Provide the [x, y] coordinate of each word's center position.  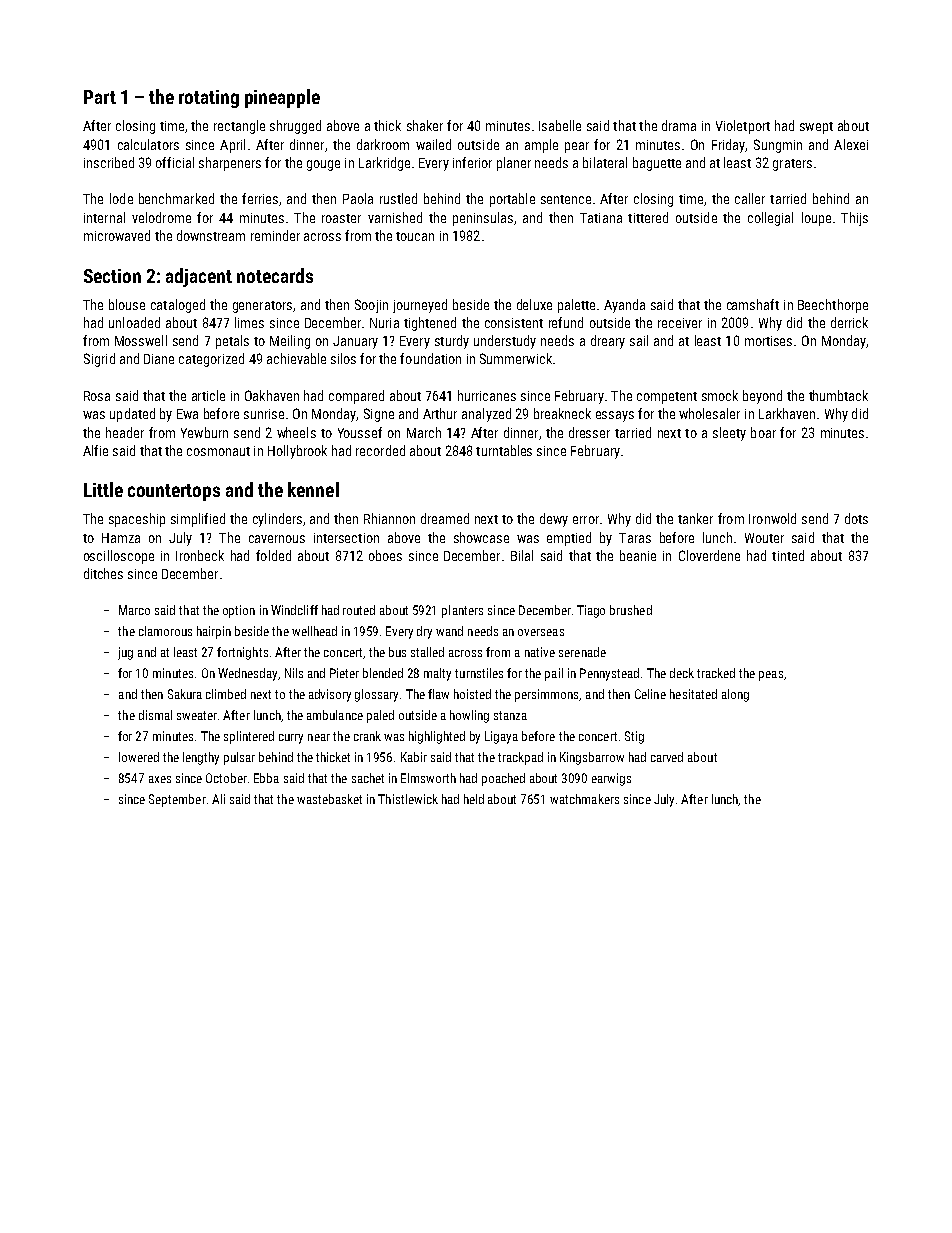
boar [763, 432]
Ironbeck [200, 555]
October [226, 778]
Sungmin [778, 146]
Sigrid [99, 360]
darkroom [383, 144]
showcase [481, 537]
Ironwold [772, 518]
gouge [323, 165]
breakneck [562, 413]
